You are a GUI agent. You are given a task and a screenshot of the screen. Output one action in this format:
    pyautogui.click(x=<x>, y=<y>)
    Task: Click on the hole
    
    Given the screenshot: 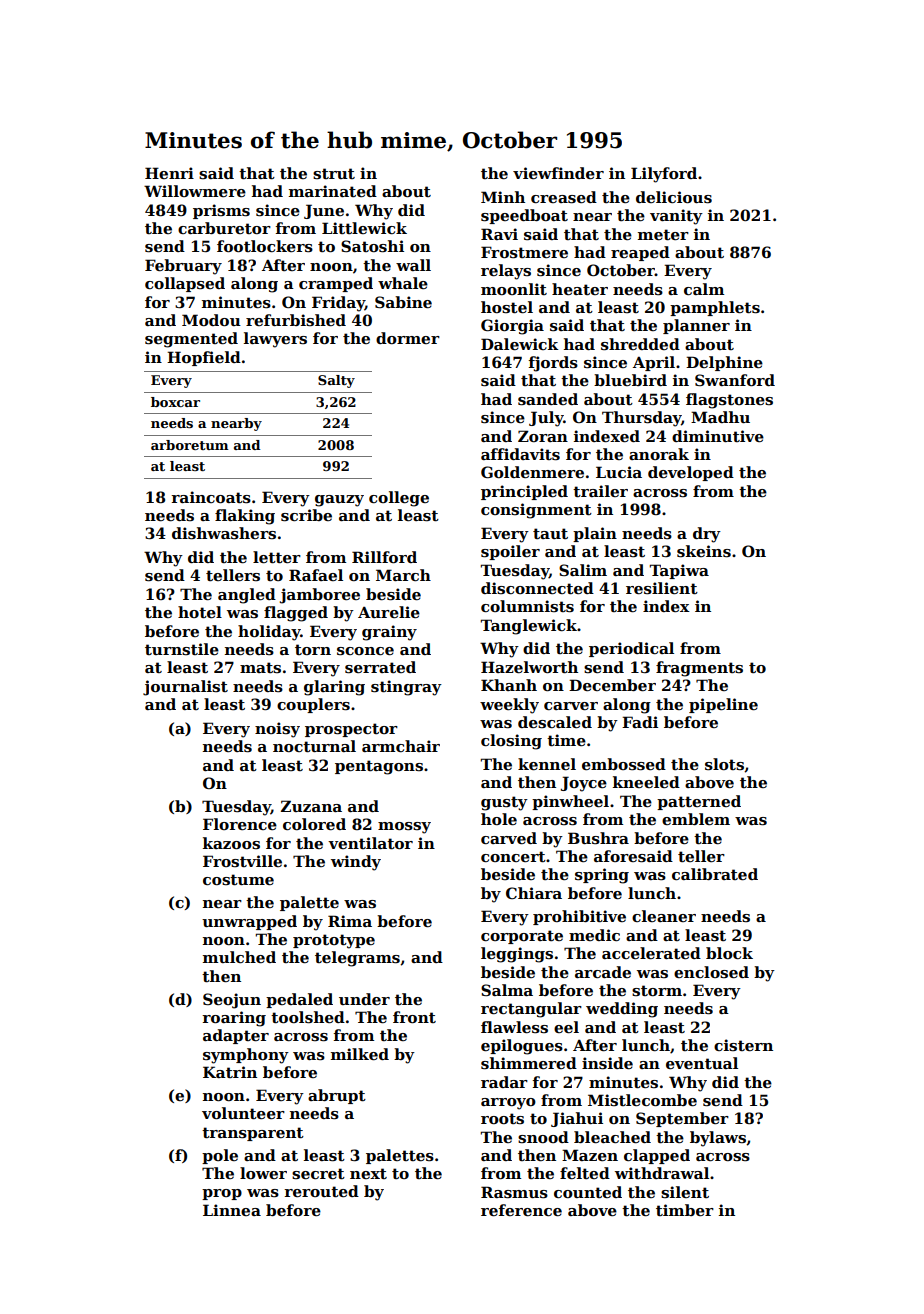 What is the action you would take?
    pyautogui.click(x=499, y=819)
